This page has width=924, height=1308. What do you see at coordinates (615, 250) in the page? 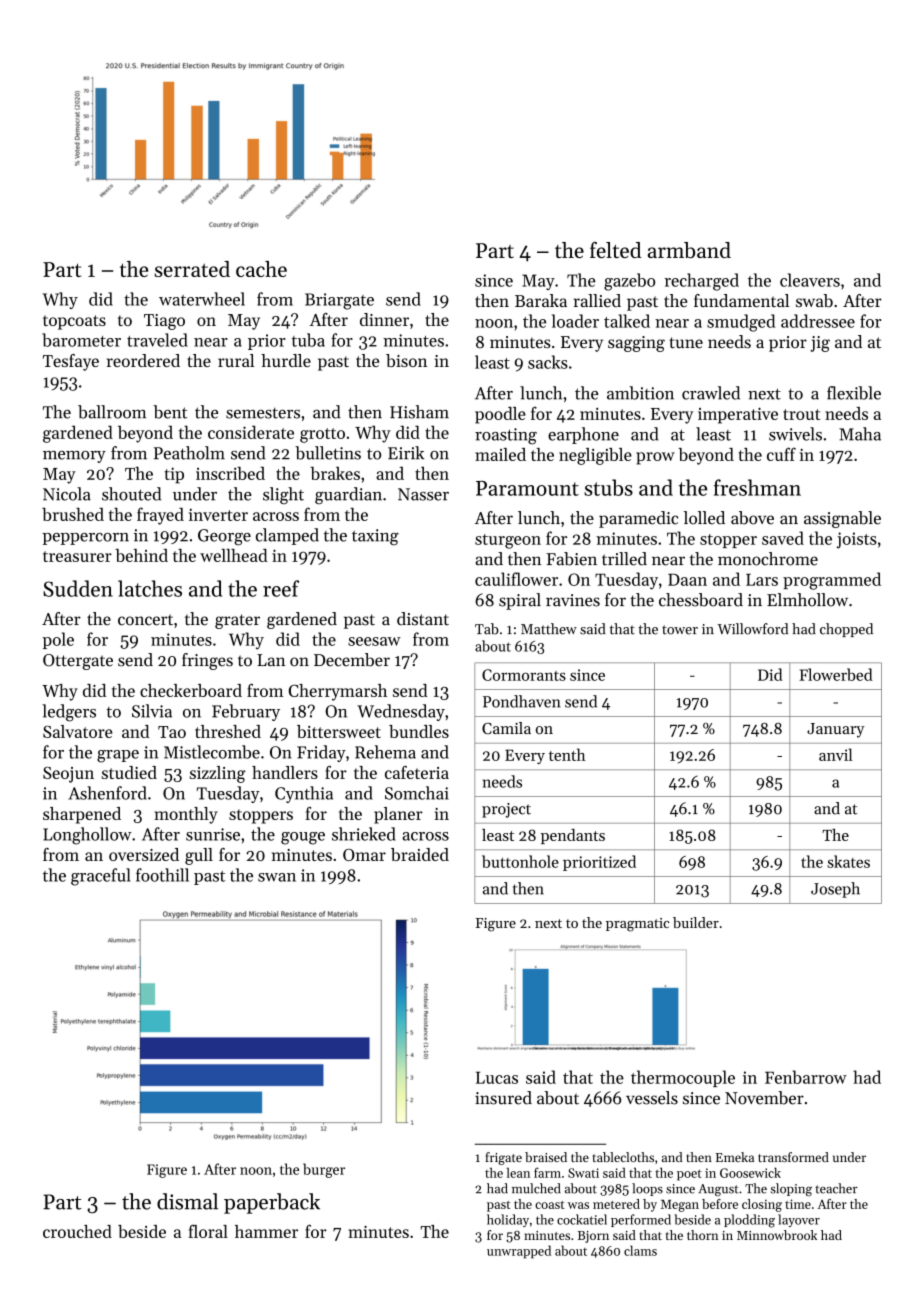
I see `felted` at bounding box center [615, 250].
